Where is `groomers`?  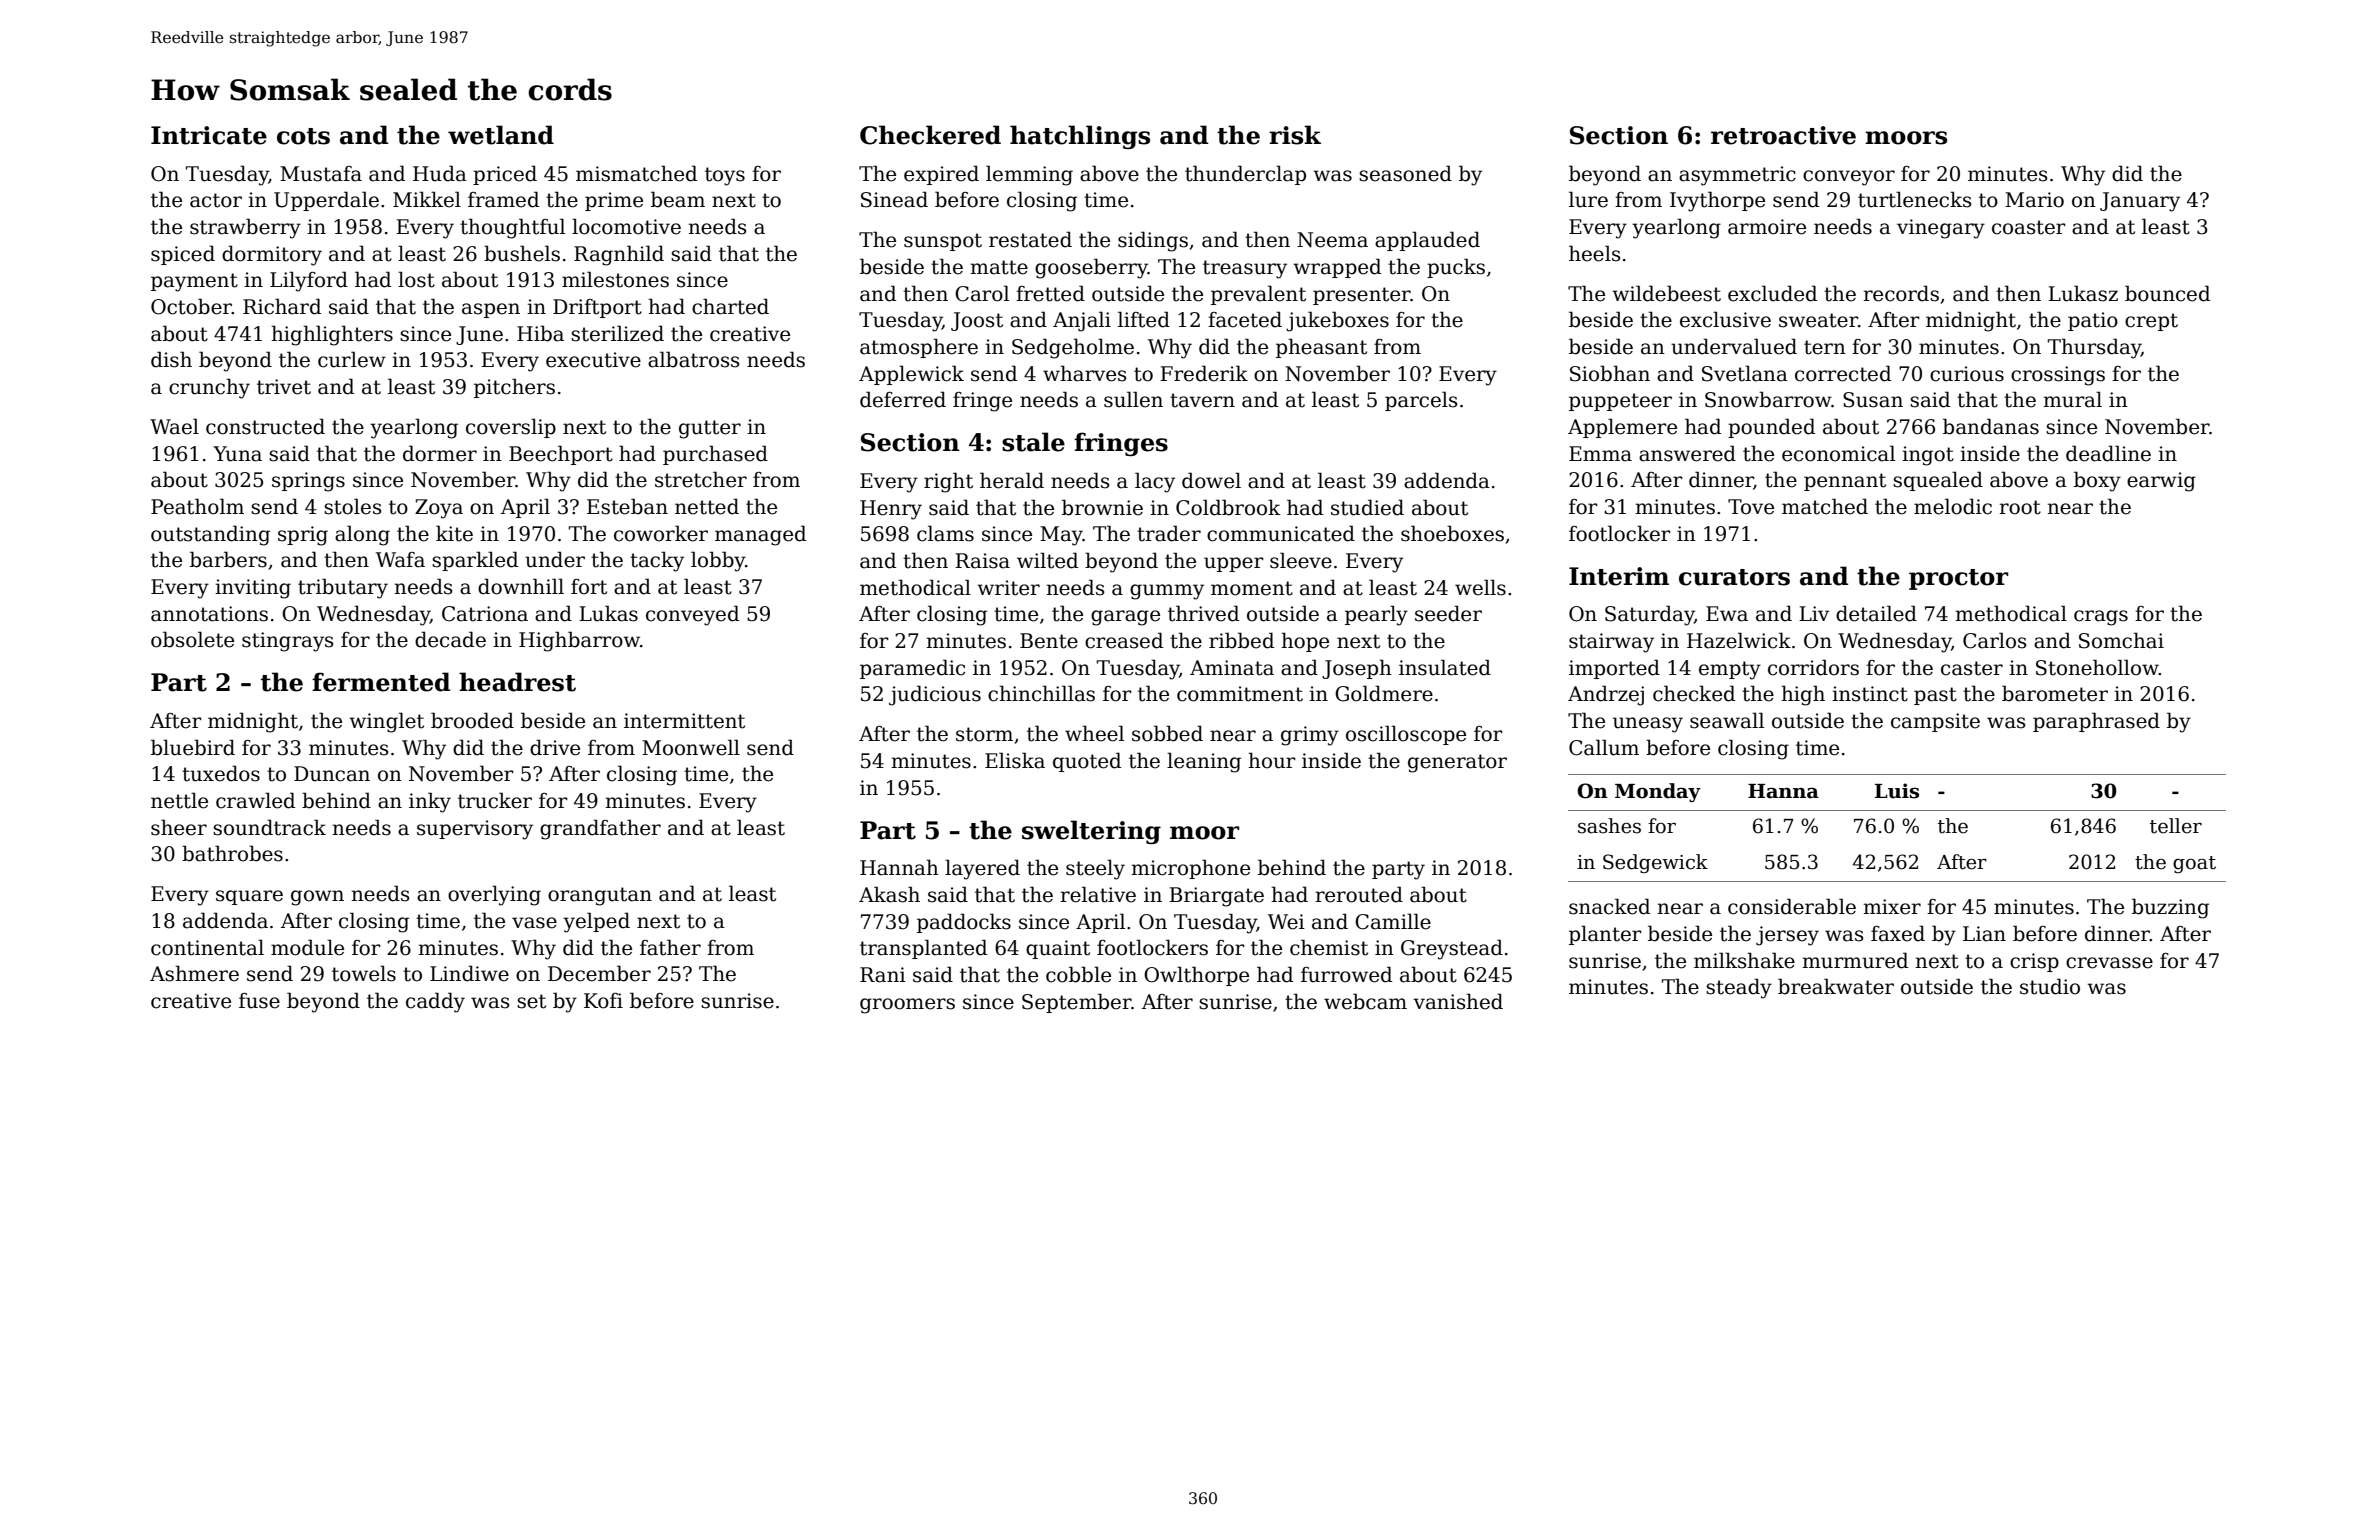
groomers is located at coordinates (907, 1006).
